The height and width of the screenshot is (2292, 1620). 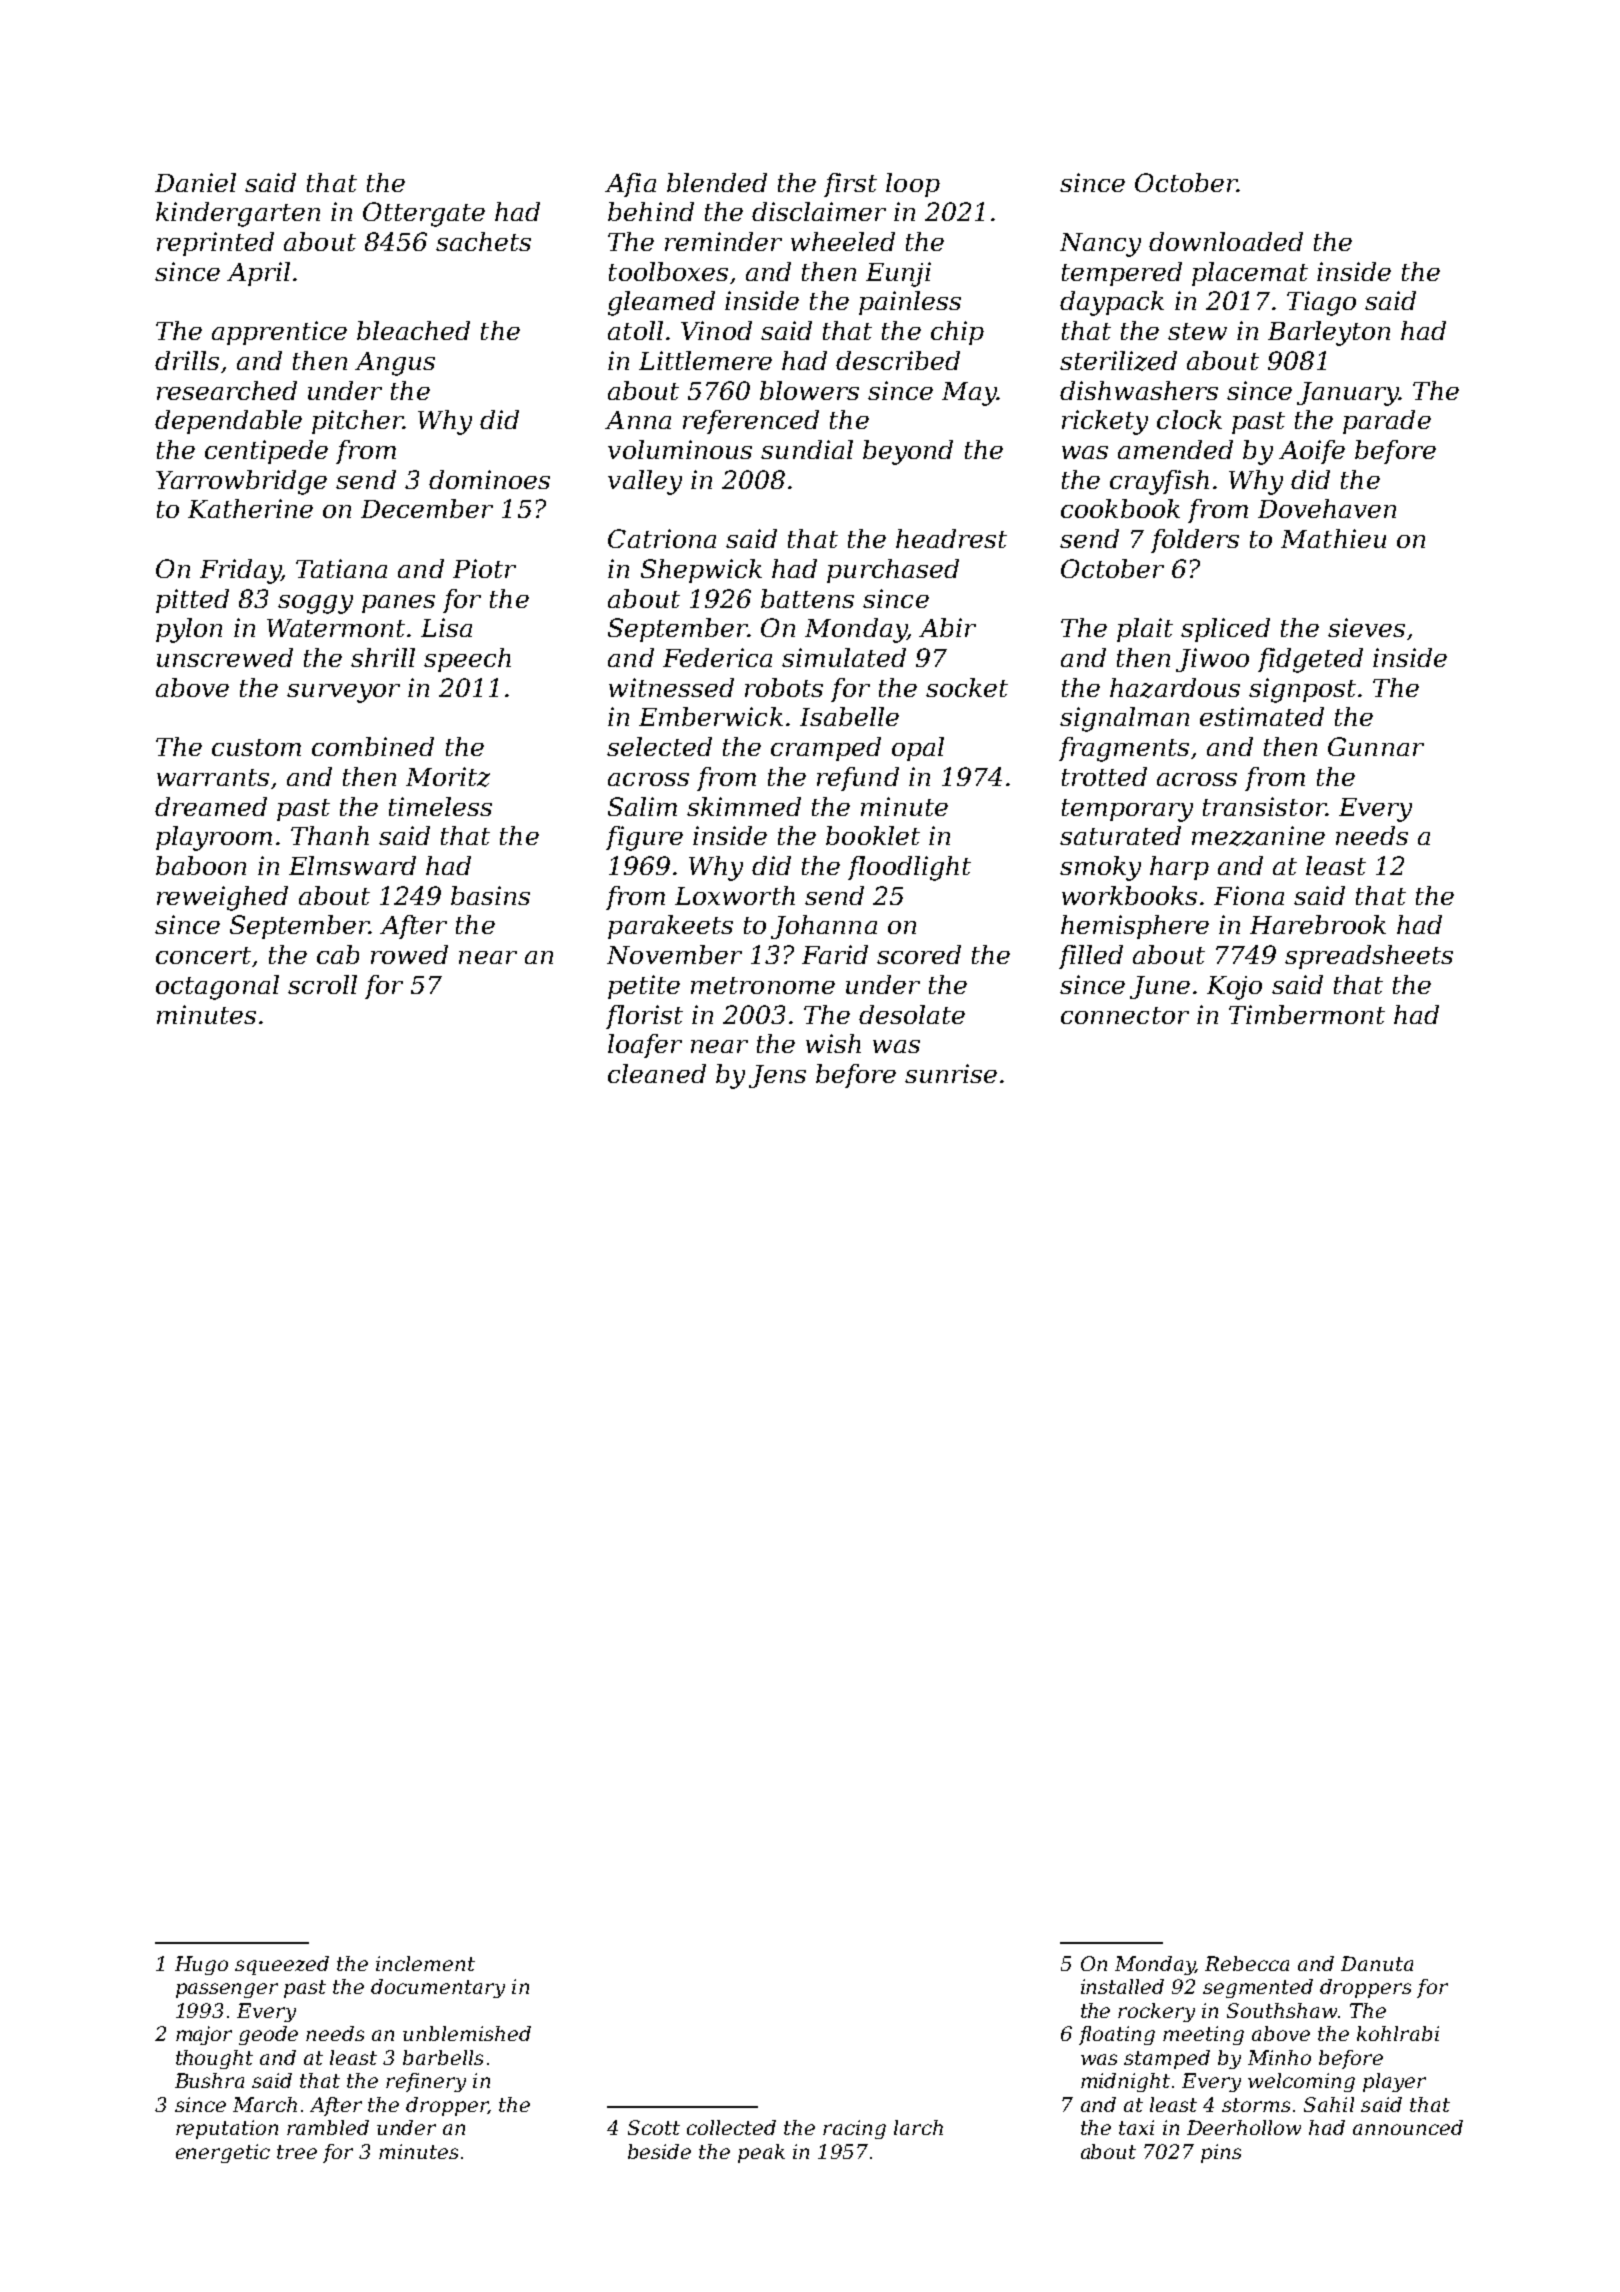 I want to click on blended, so click(x=717, y=182).
